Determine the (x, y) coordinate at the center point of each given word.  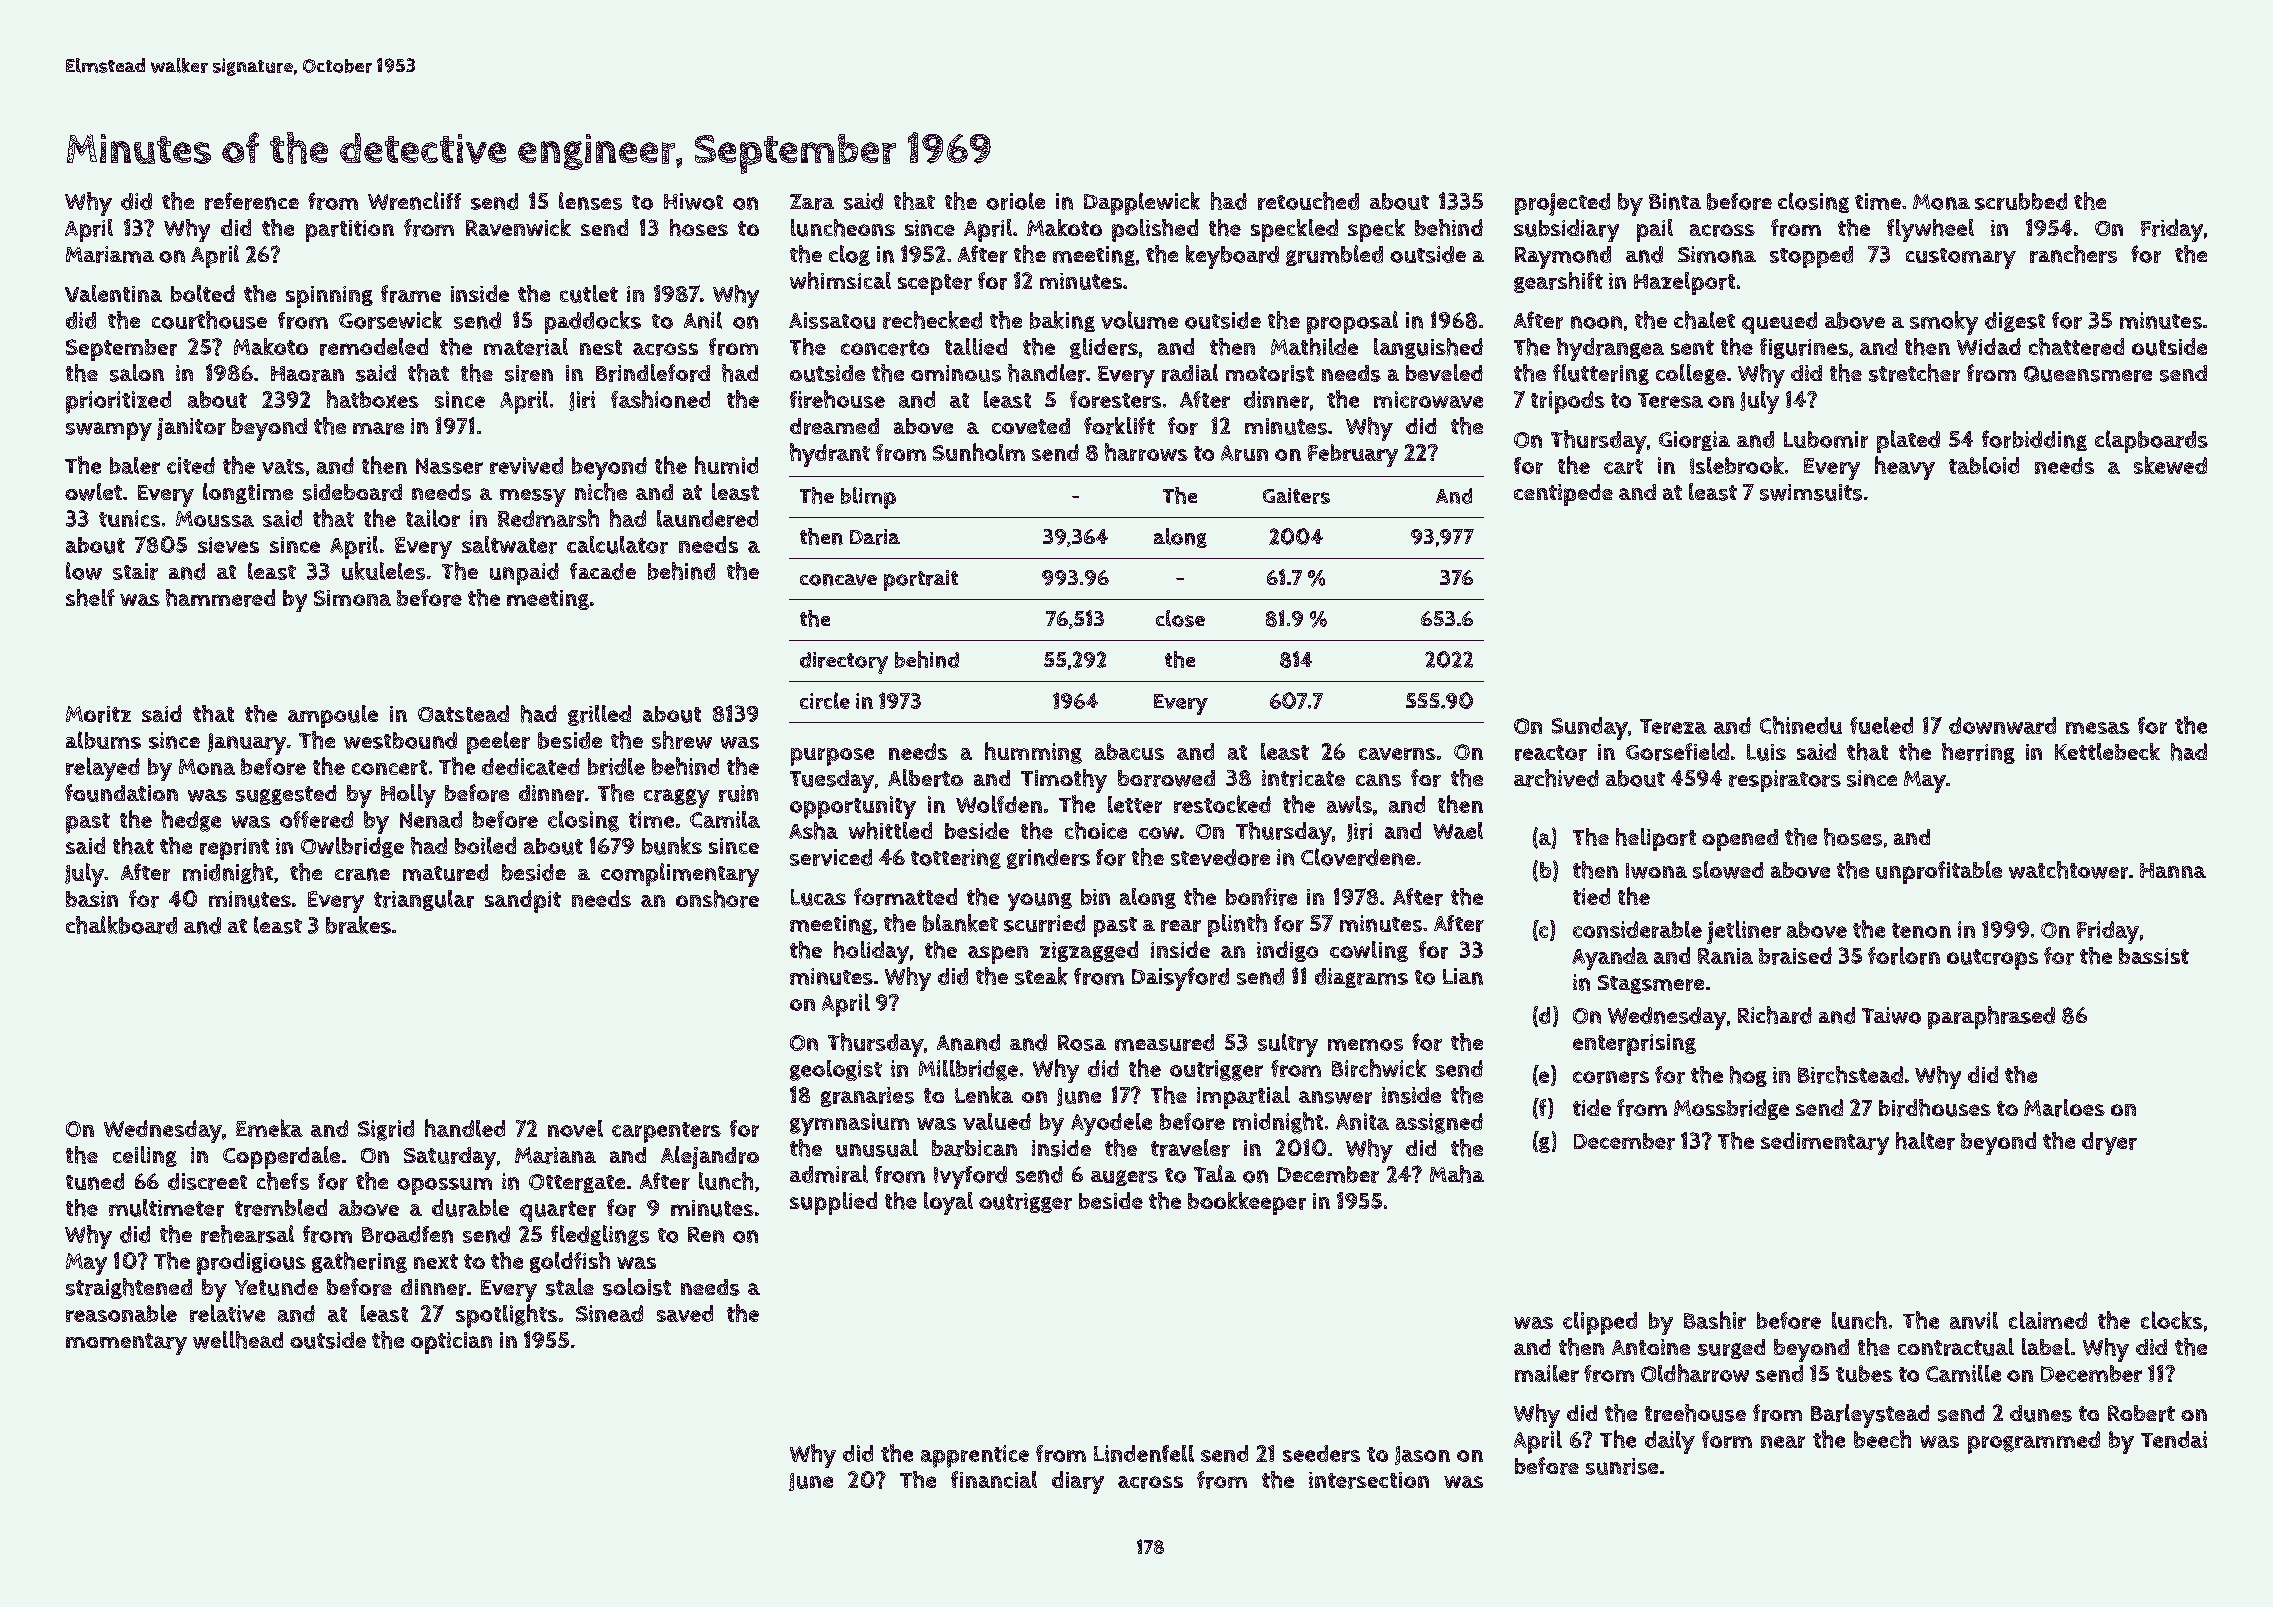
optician (451, 1343)
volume (1139, 320)
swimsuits (1811, 492)
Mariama (110, 254)
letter (1135, 804)
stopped (1811, 257)
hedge (191, 821)
